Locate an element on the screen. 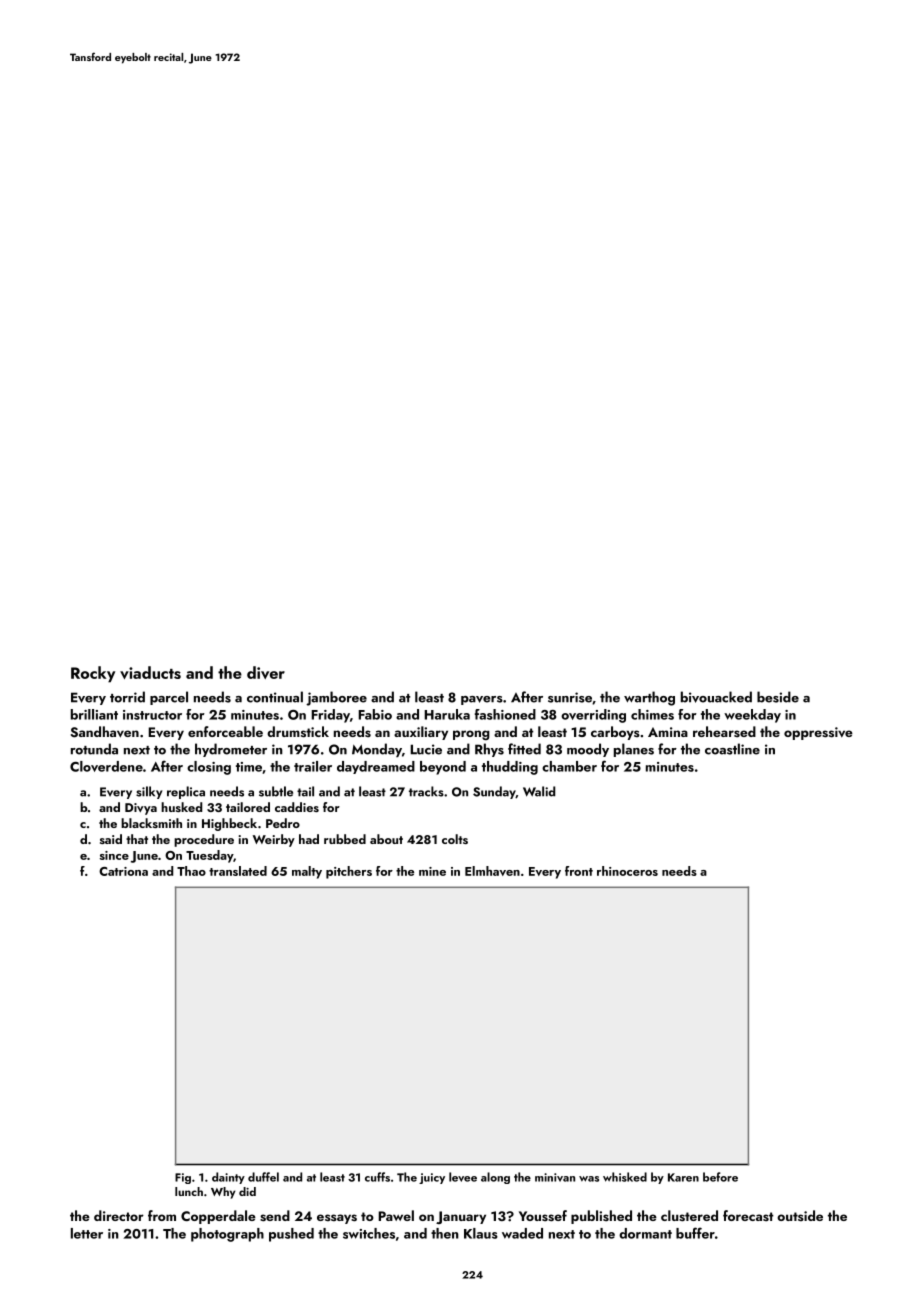 The width and height of the screenshot is (924, 1308). jamboree is located at coordinates (336, 698).
